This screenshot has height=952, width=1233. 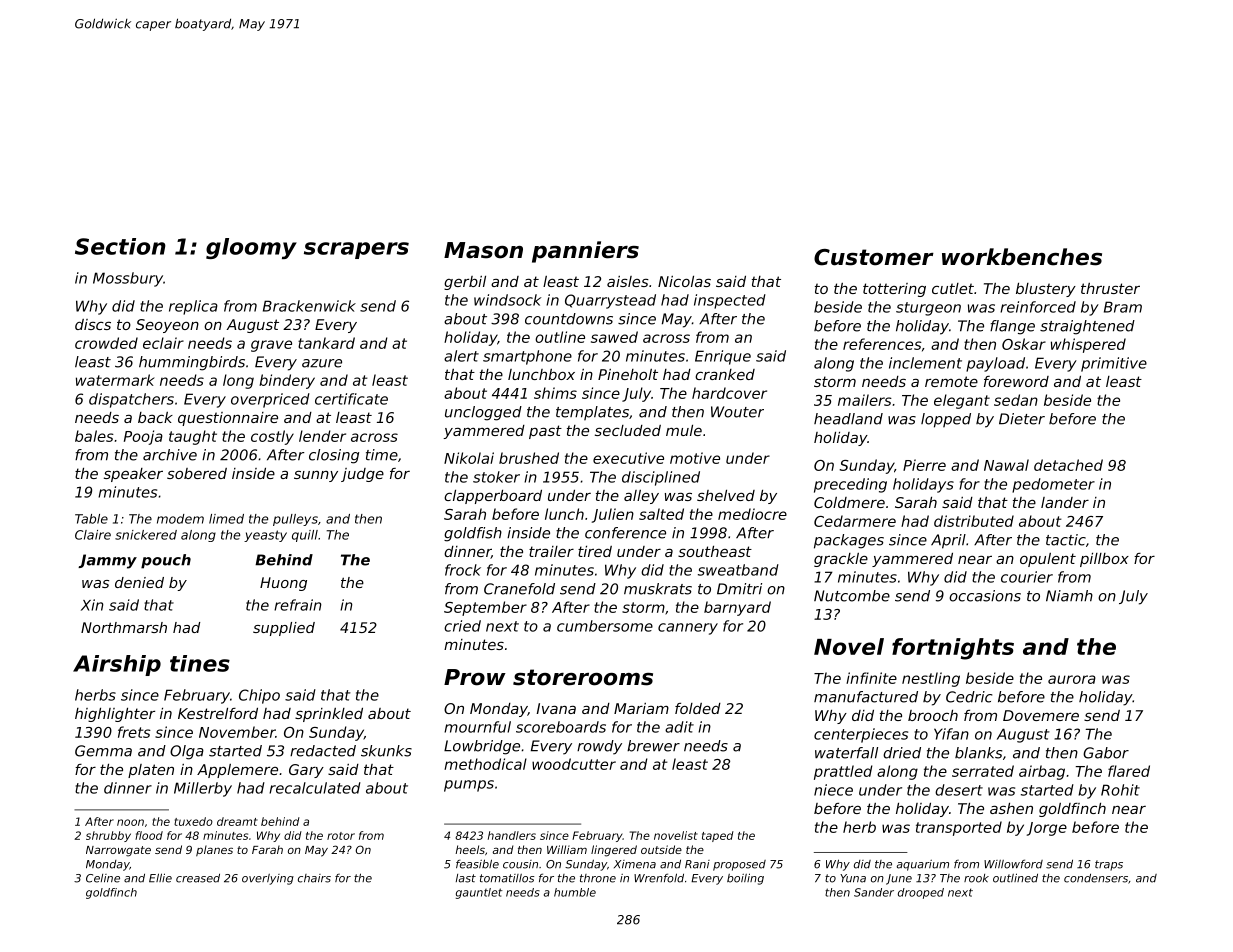 What do you see at coordinates (1069, 596) in the screenshot?
I see `Niamh` at bounding box center [1069, 596].
